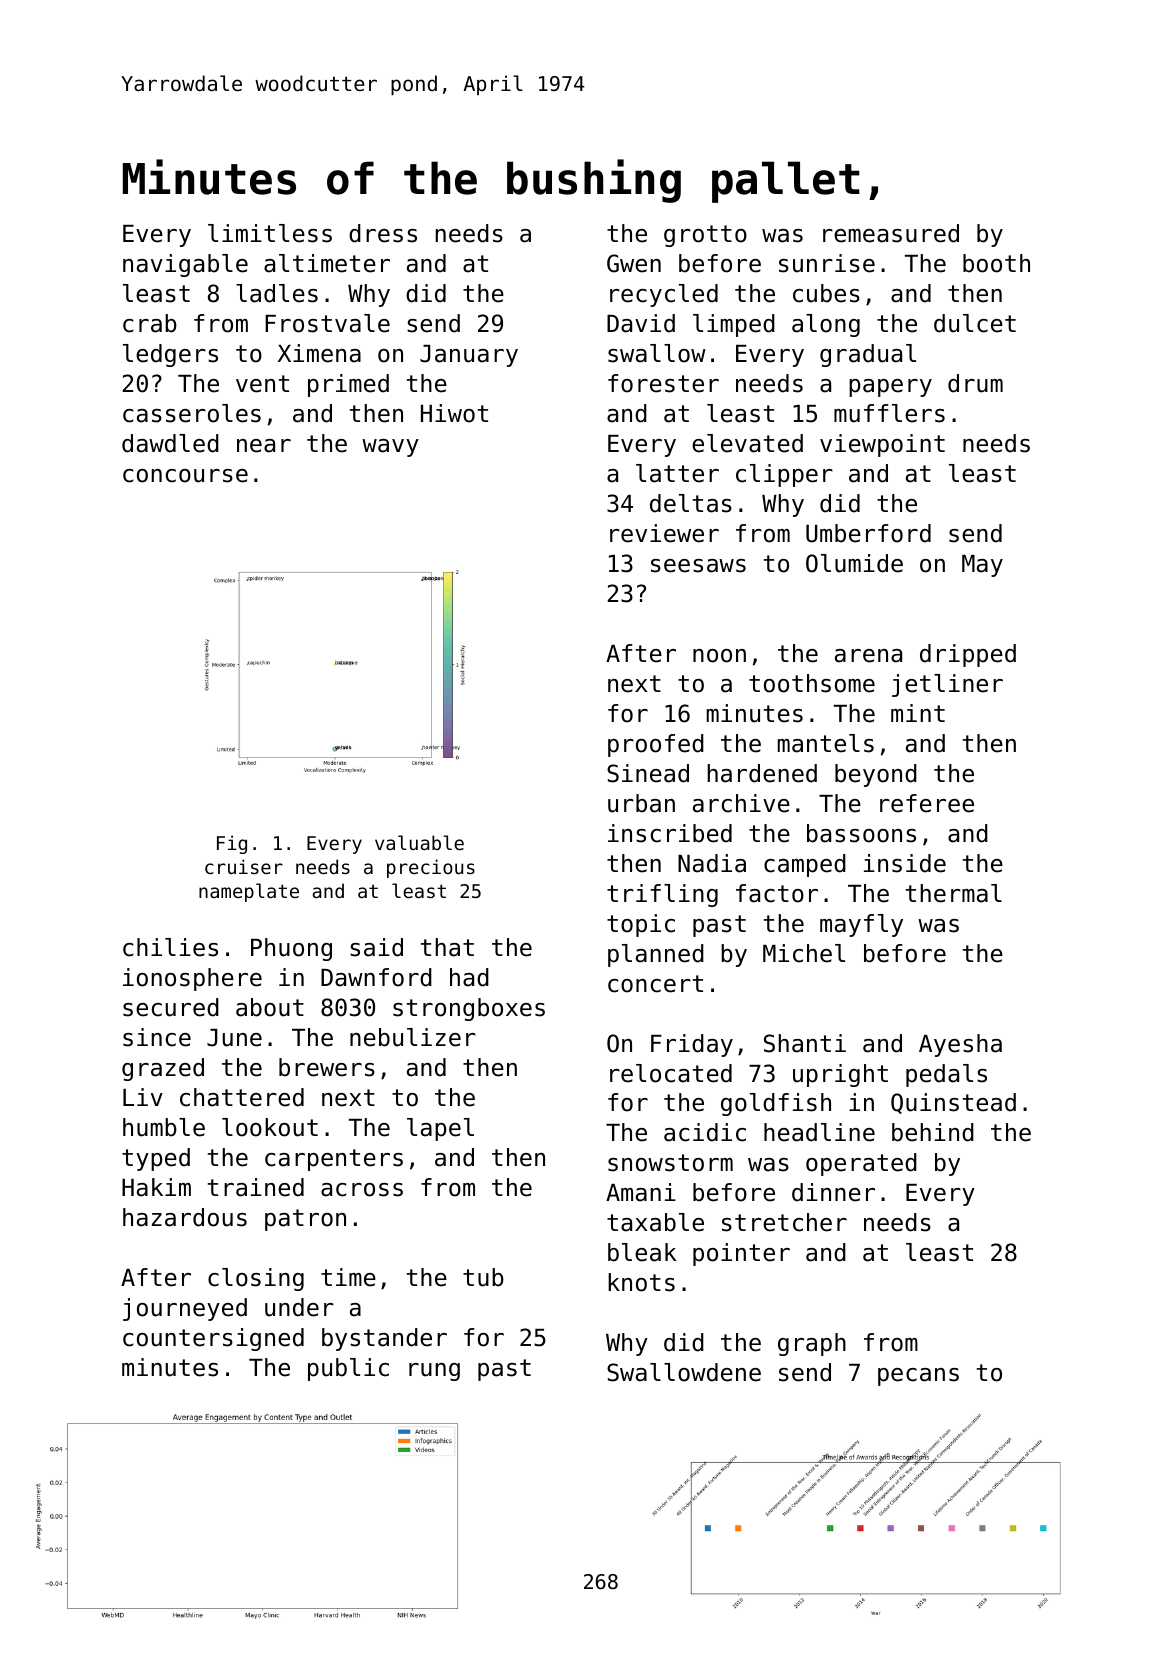 The height and width of the document is (1654, 1165). What do you see at coordinates (270, 1007) in the document?
I see `about` at bounding box center [270, 1007].
